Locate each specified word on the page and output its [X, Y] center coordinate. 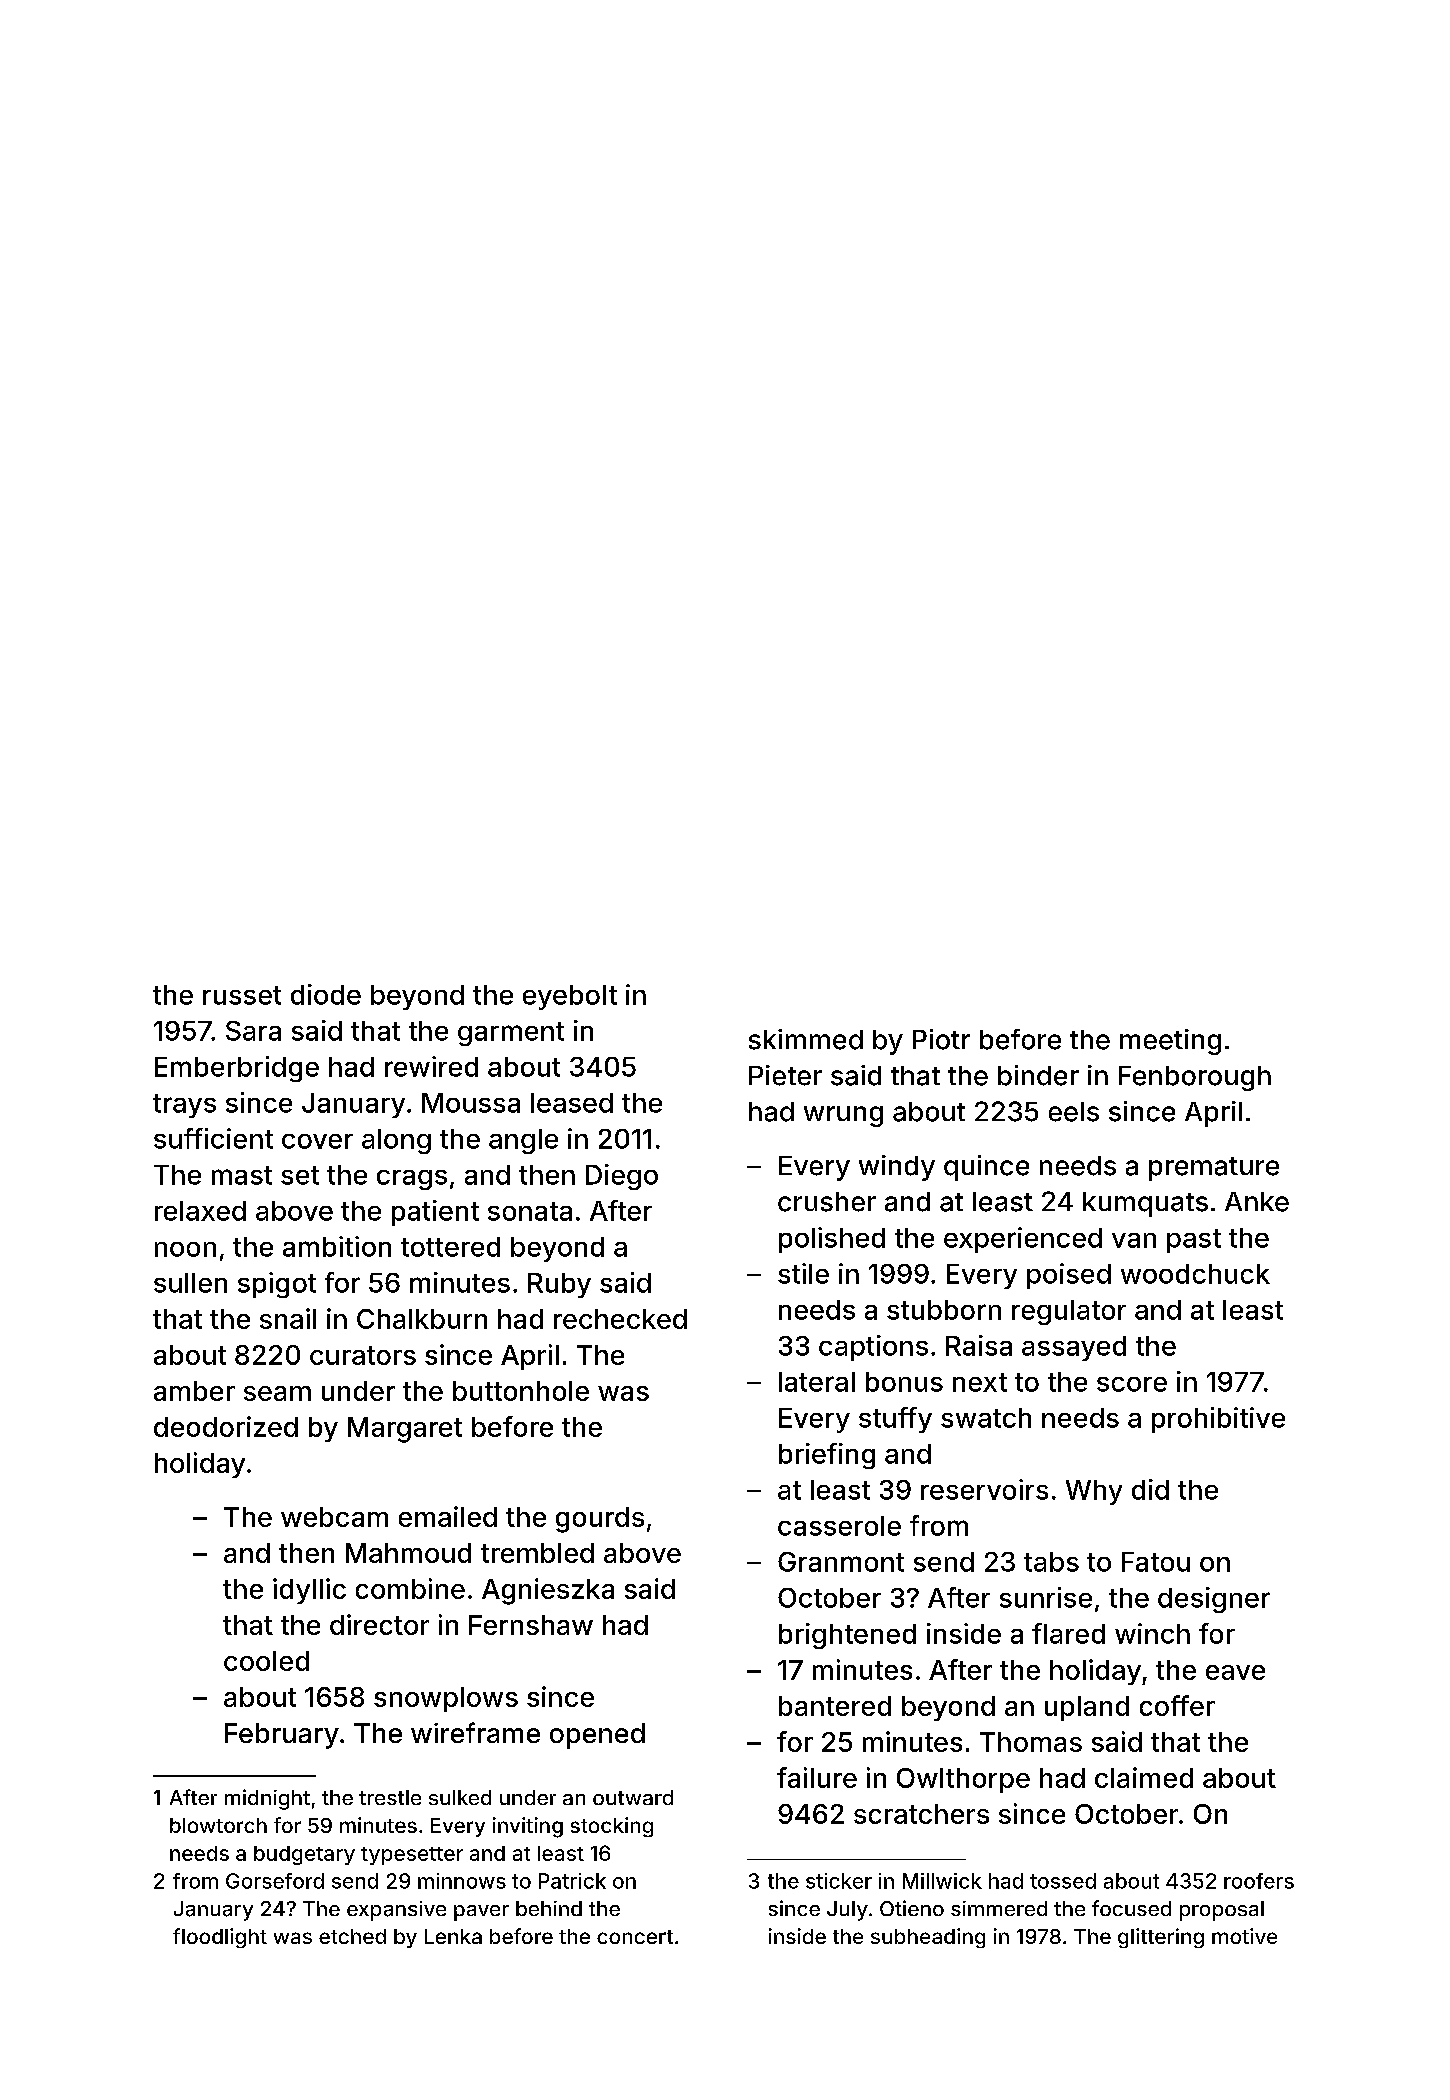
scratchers [921, 1814]
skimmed [806, 1039]
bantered [835, 1706]
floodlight [220, 1938]
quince [986, 1168]
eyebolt [570, 997]
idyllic [309, 1591]
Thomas [1031, 1742]
